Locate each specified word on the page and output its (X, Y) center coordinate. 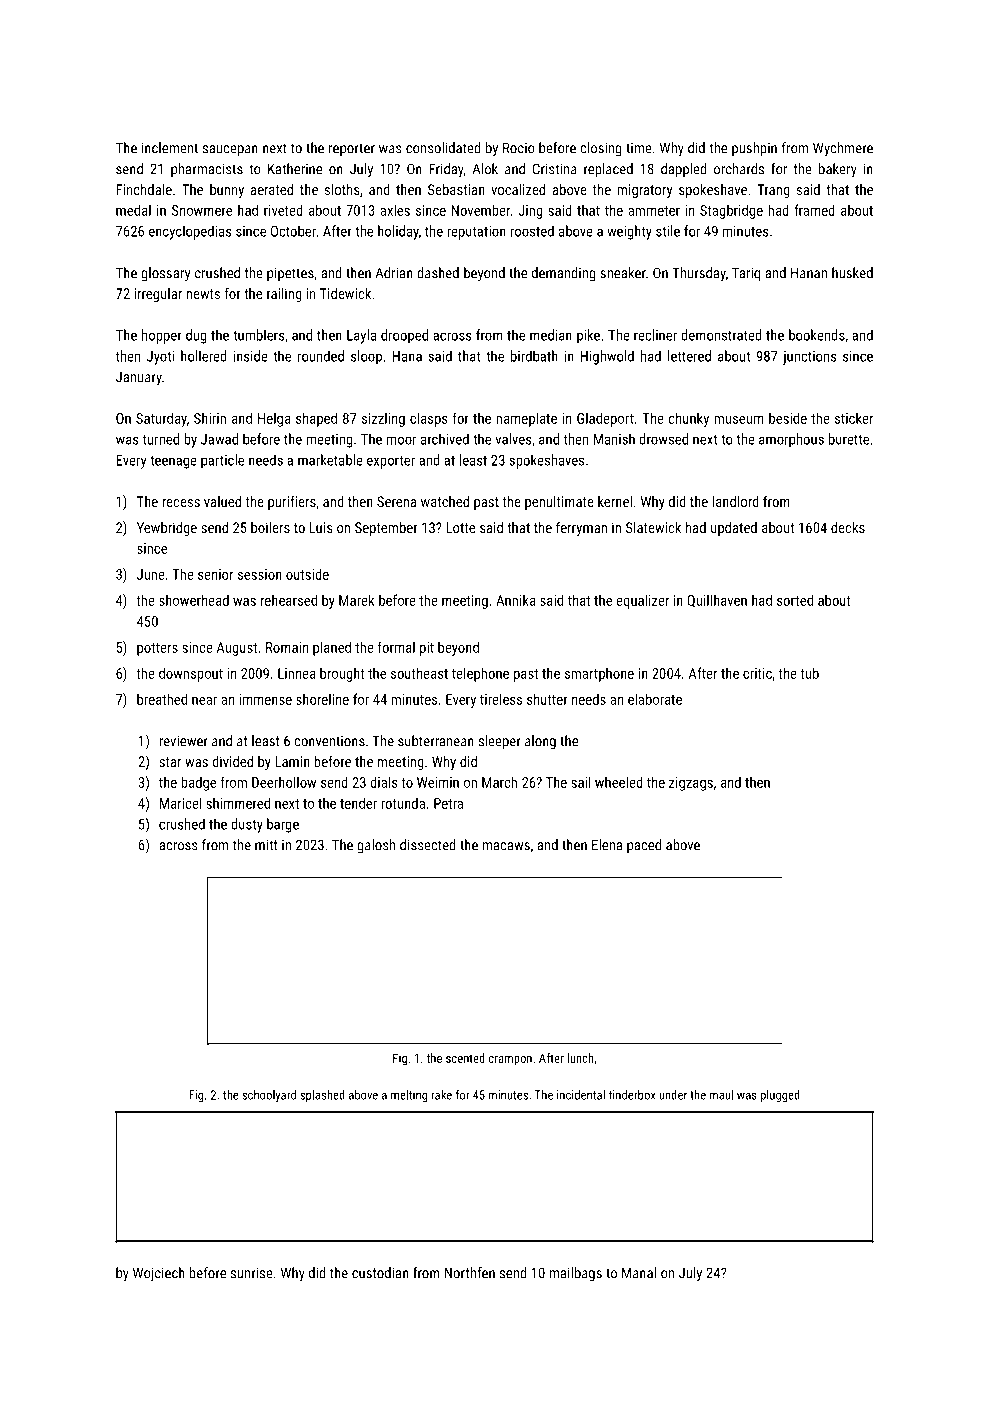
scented (465, 1058)
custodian (380, 1273)
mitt (266, 845)
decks (848, 527)
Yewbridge (167, 529)
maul (721, 1095)
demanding (564, 274)
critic (757, 673)
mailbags (575, 1274)
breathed (162, 699)
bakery (838, 170)
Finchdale (144, 189)
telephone (480, 674)
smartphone (599, 674)
